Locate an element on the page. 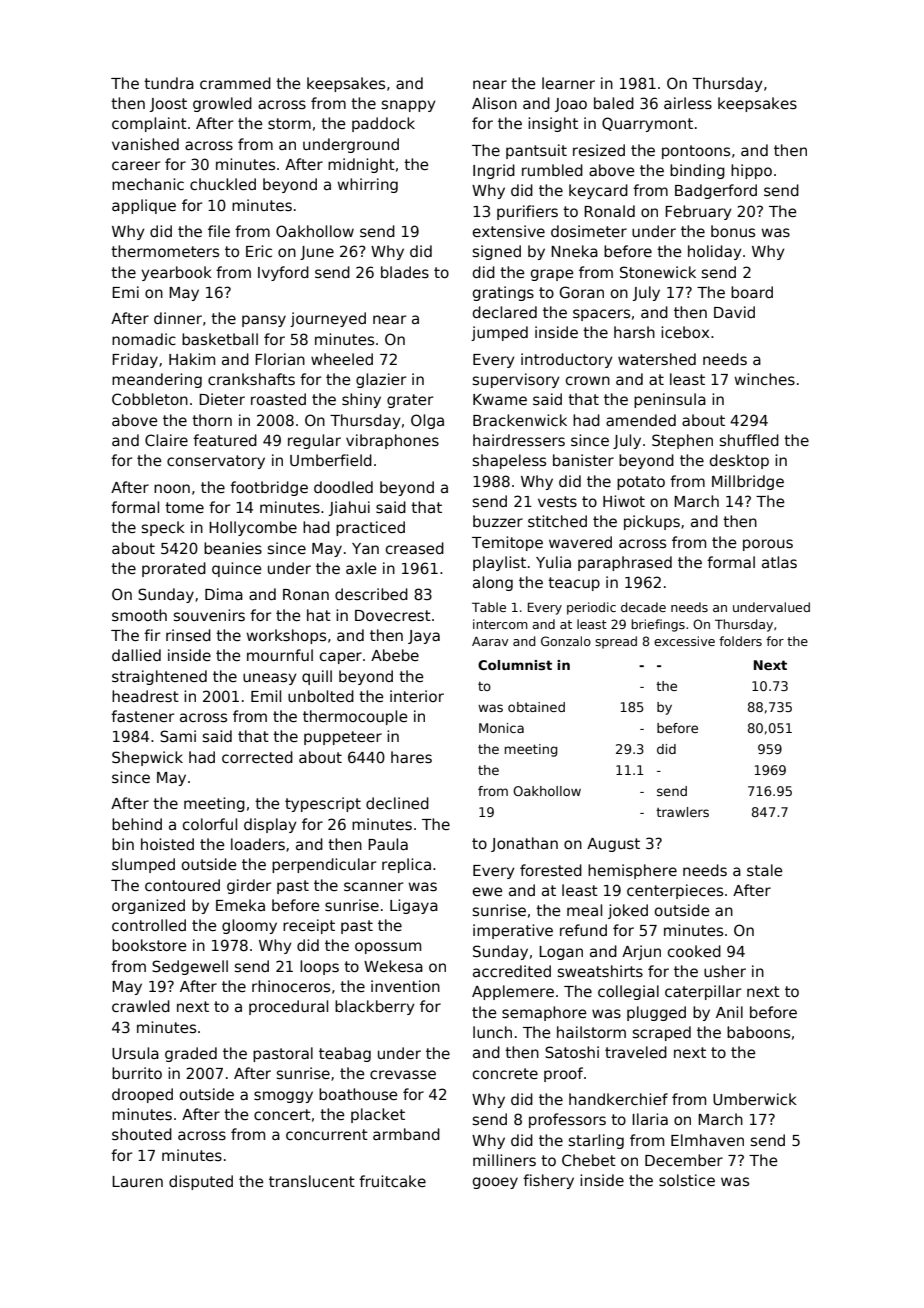  Florian is located at coordinates (280, 359).
